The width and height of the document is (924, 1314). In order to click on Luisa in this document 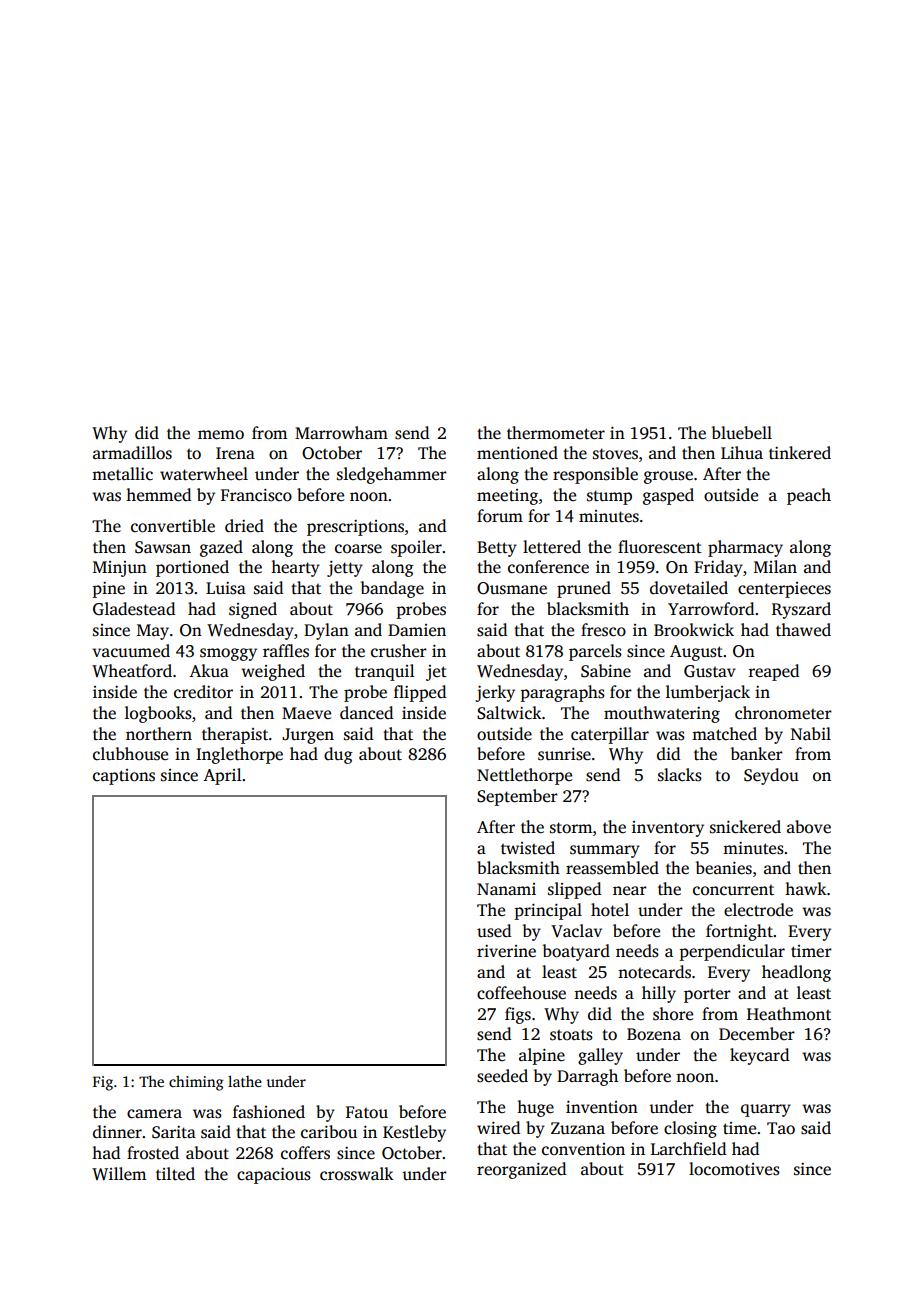, I will do `click(226, 588)`.
